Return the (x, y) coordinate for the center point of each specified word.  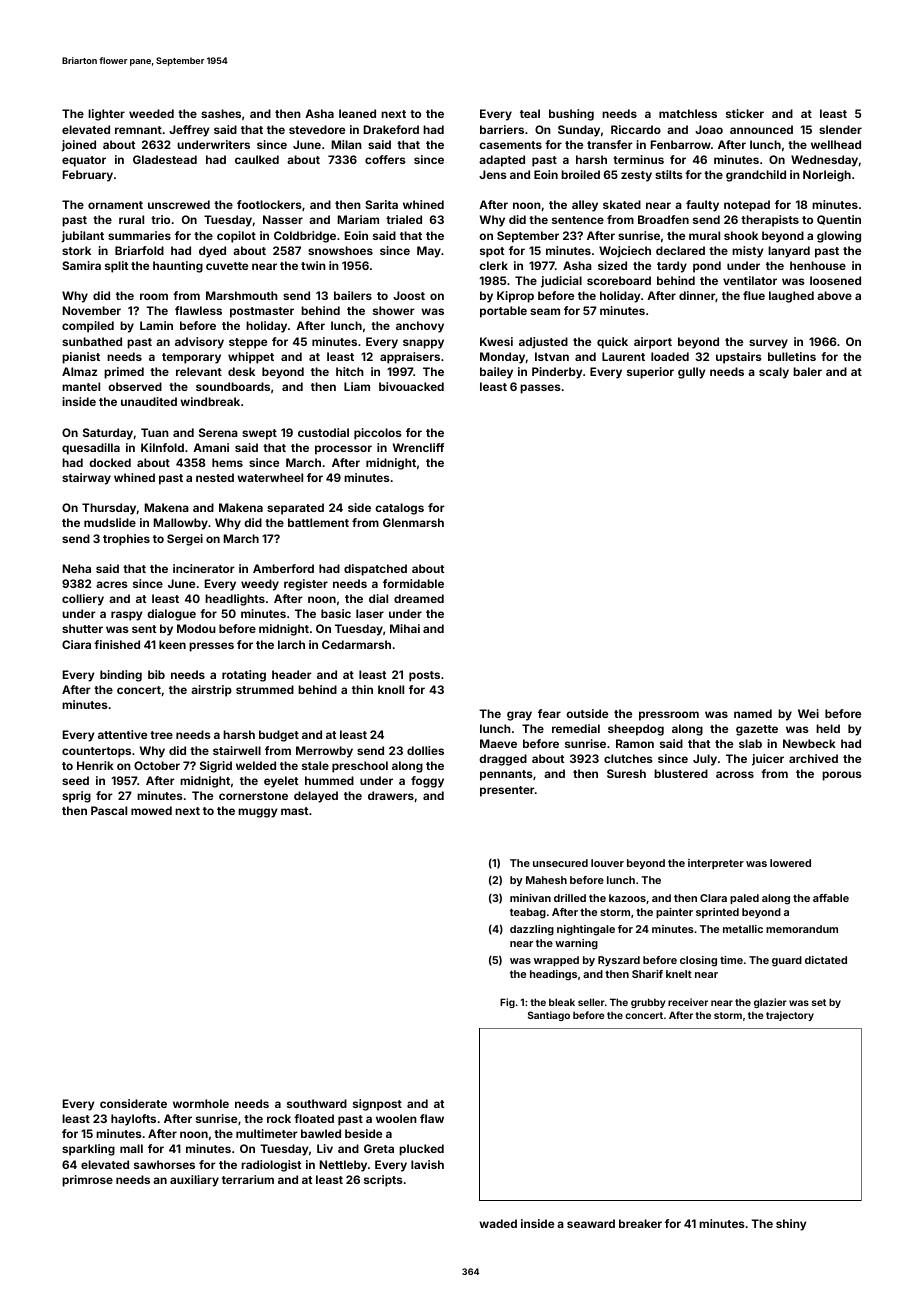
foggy (427, 782)
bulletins (792, 356)
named (753, 713)
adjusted (543, 343)
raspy (127, 616)
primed (124, 373)
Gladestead (165, 159)
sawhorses (164, 1164)
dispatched (375, 570)
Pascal (109, 810)
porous (842, 776)
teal (530, 113)
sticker (745, 113)
